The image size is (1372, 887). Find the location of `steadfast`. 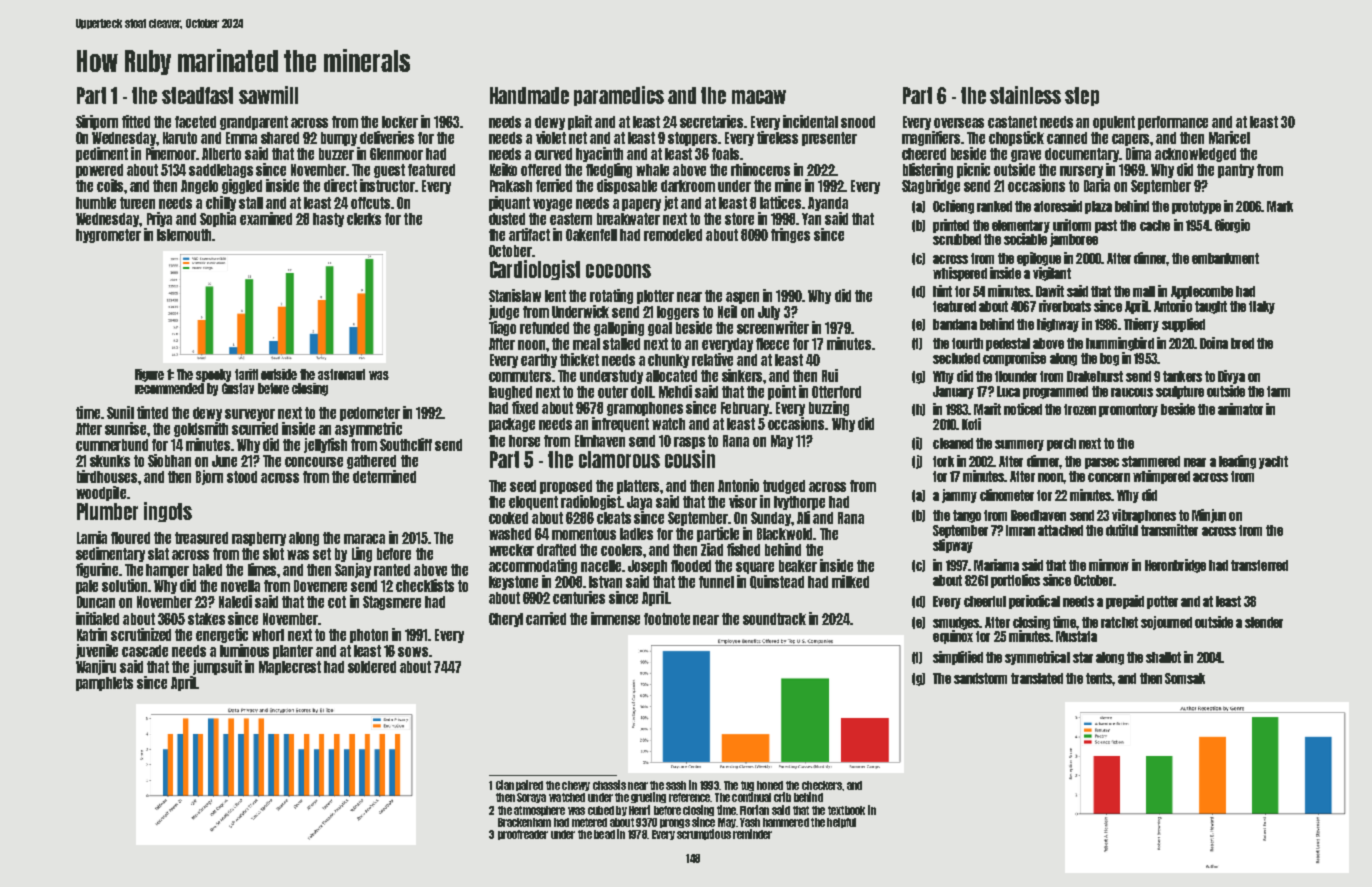

steadfast is located at coordinates (197, 95).
